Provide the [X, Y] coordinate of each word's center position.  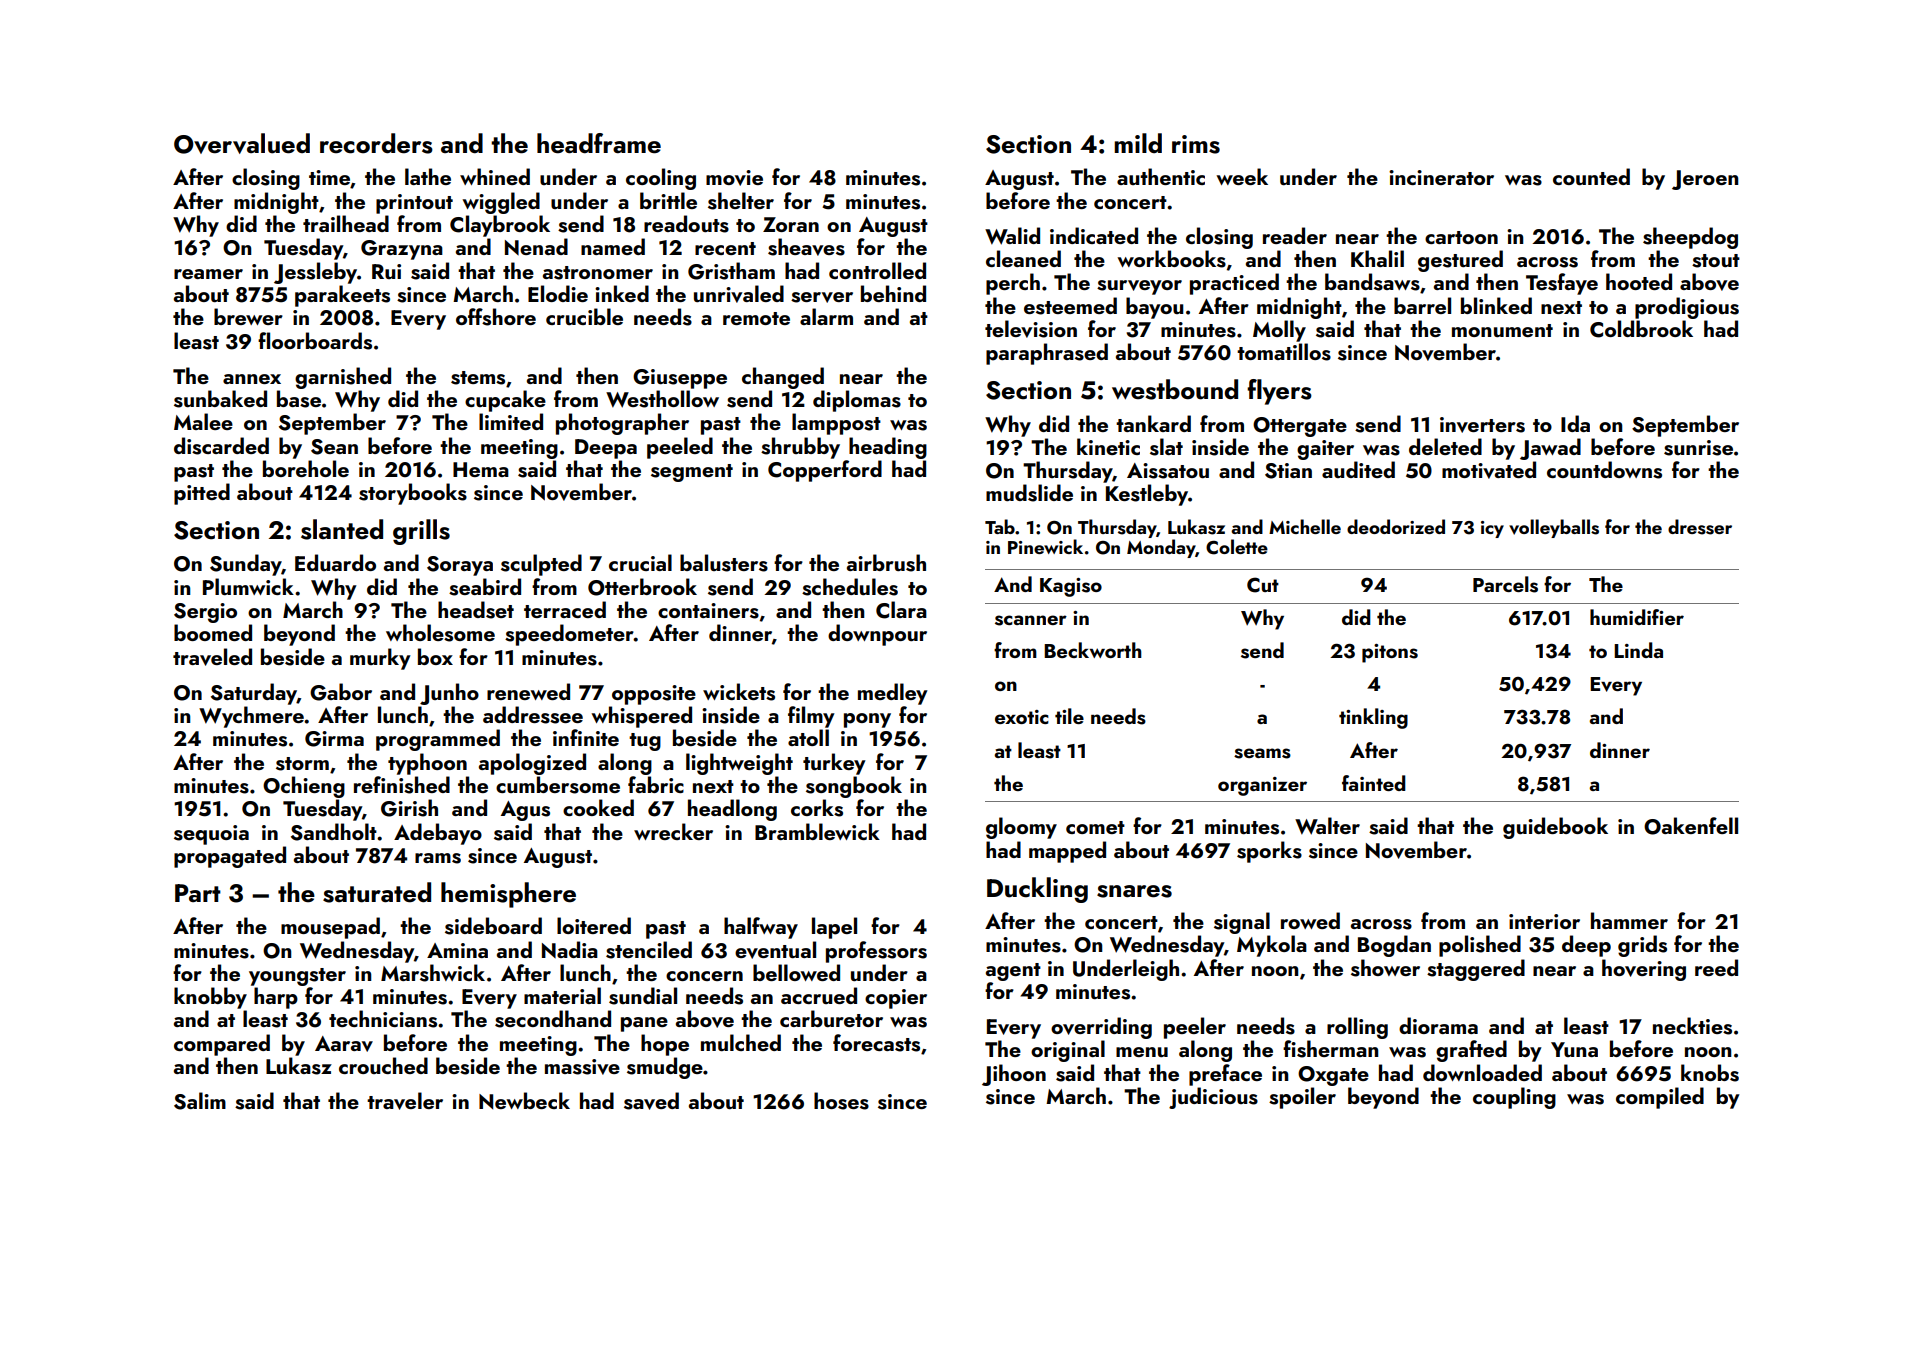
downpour [877, 635]
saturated [377, 892]
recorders [376, 143]
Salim [200, 1101]
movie [734, 178]
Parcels [1505, 584]
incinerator [1441, 177]
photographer [622, 424]
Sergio [205, 613]
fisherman [1330, 1049]
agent [1013, 972]
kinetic [1108, 446]
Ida [1575, 423]
